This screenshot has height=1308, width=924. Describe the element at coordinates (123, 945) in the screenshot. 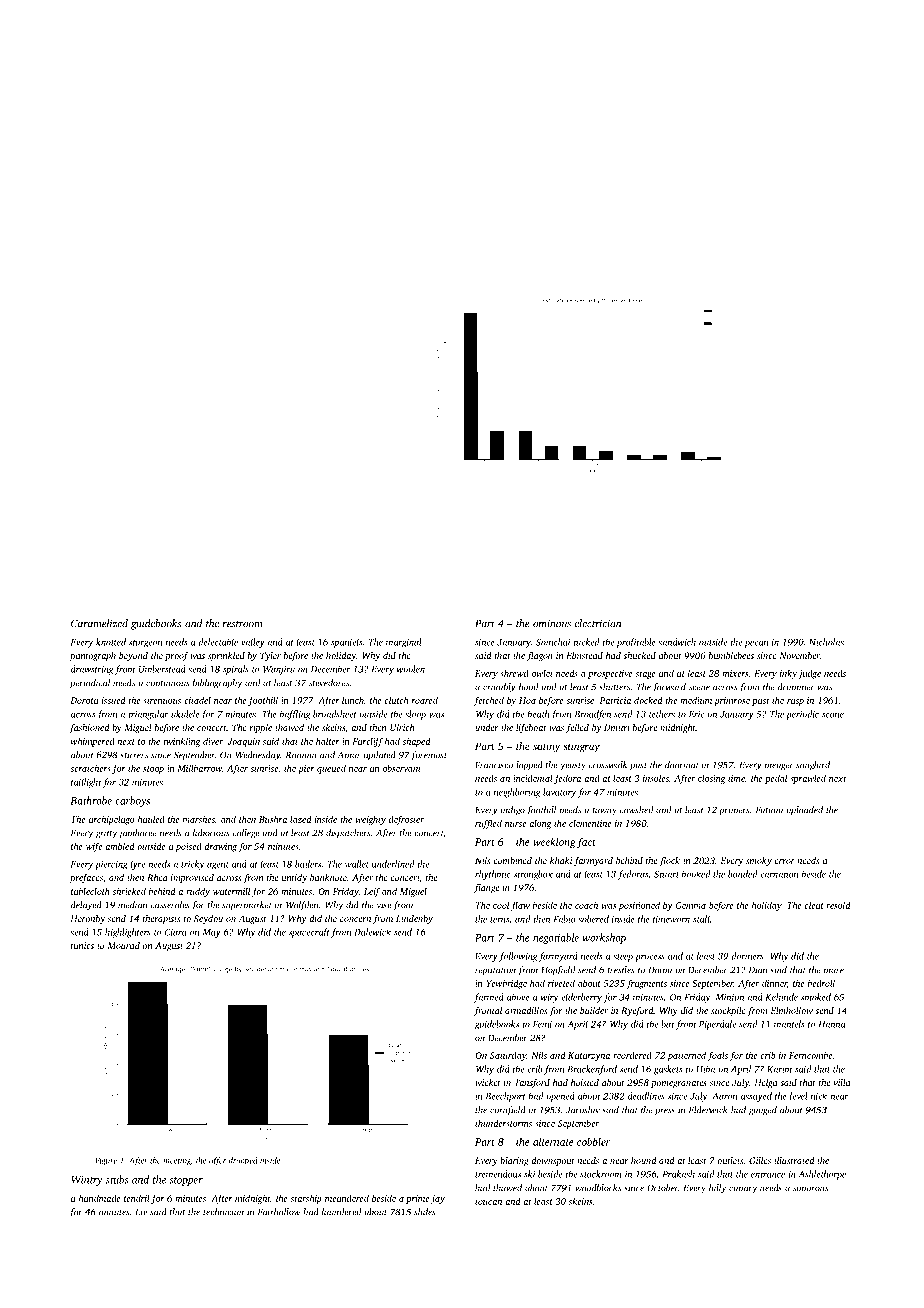

I see `Mourad` at that location.
